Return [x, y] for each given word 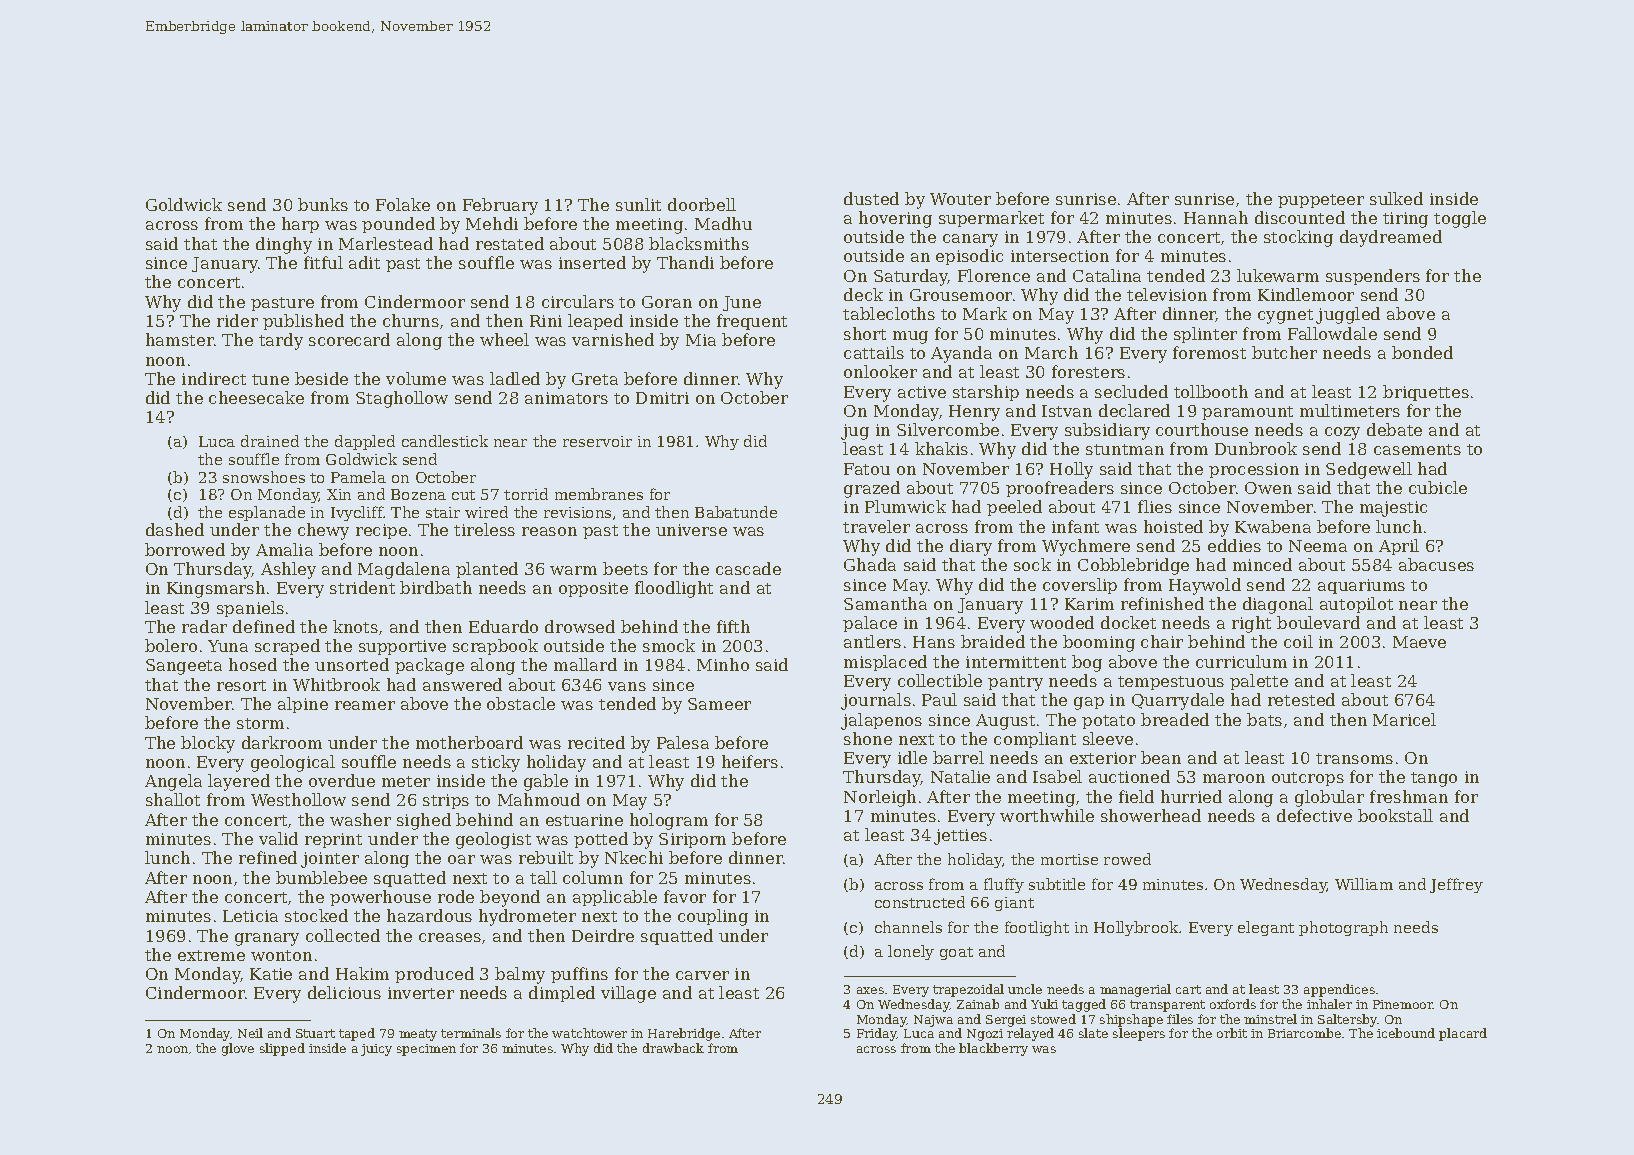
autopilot [1356, 605]
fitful [323, 262]
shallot [173, 799]
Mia [701, 340]
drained [270, 441]
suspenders [1373, 277]
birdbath [436, 587]
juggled [1348, 315]
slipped [282, 1049]
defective [1314, 815]
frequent [752, 322]
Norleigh [880, 798]
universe [691, 530]
